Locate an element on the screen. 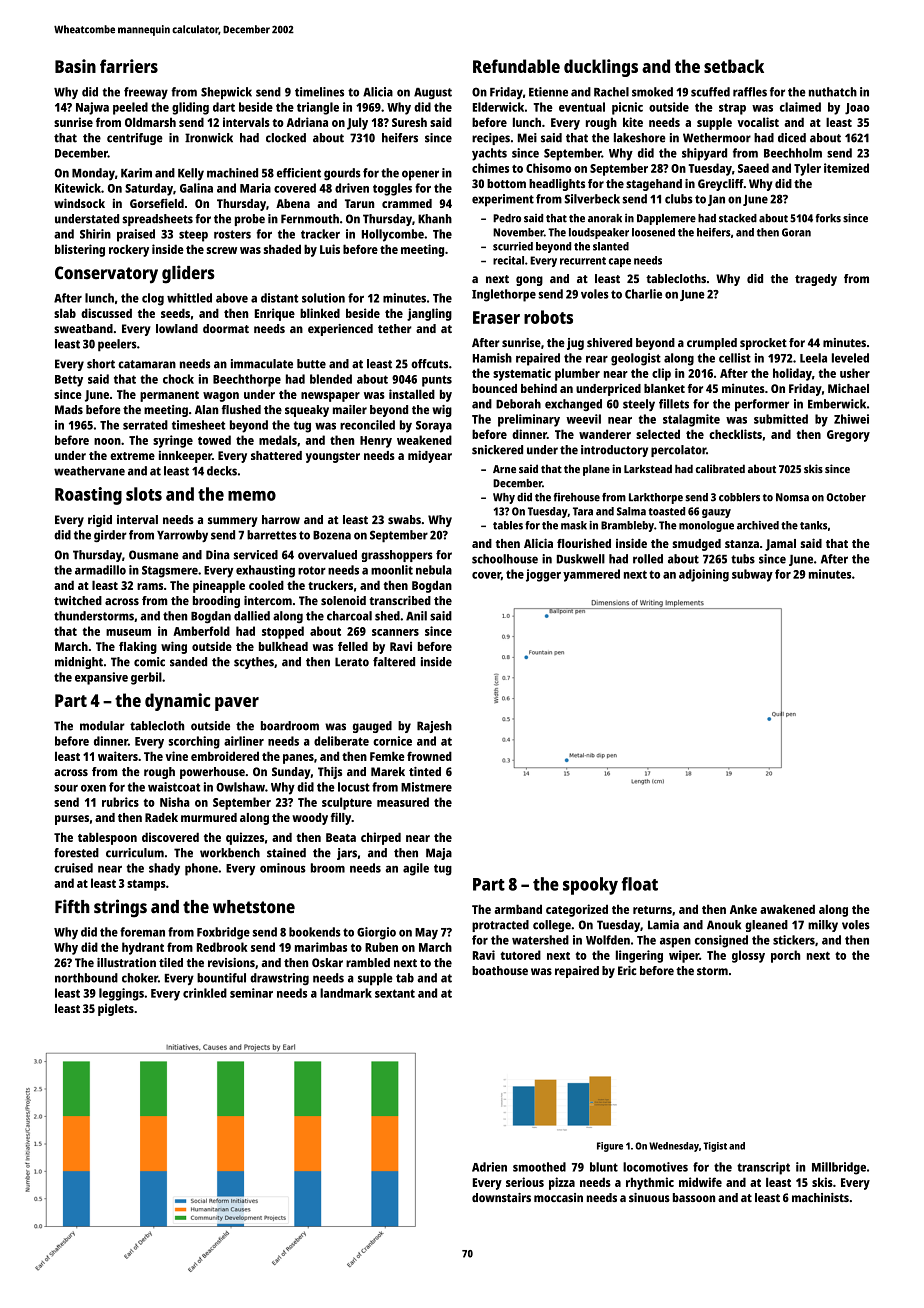  robots is located at coordinates (548, 317).
